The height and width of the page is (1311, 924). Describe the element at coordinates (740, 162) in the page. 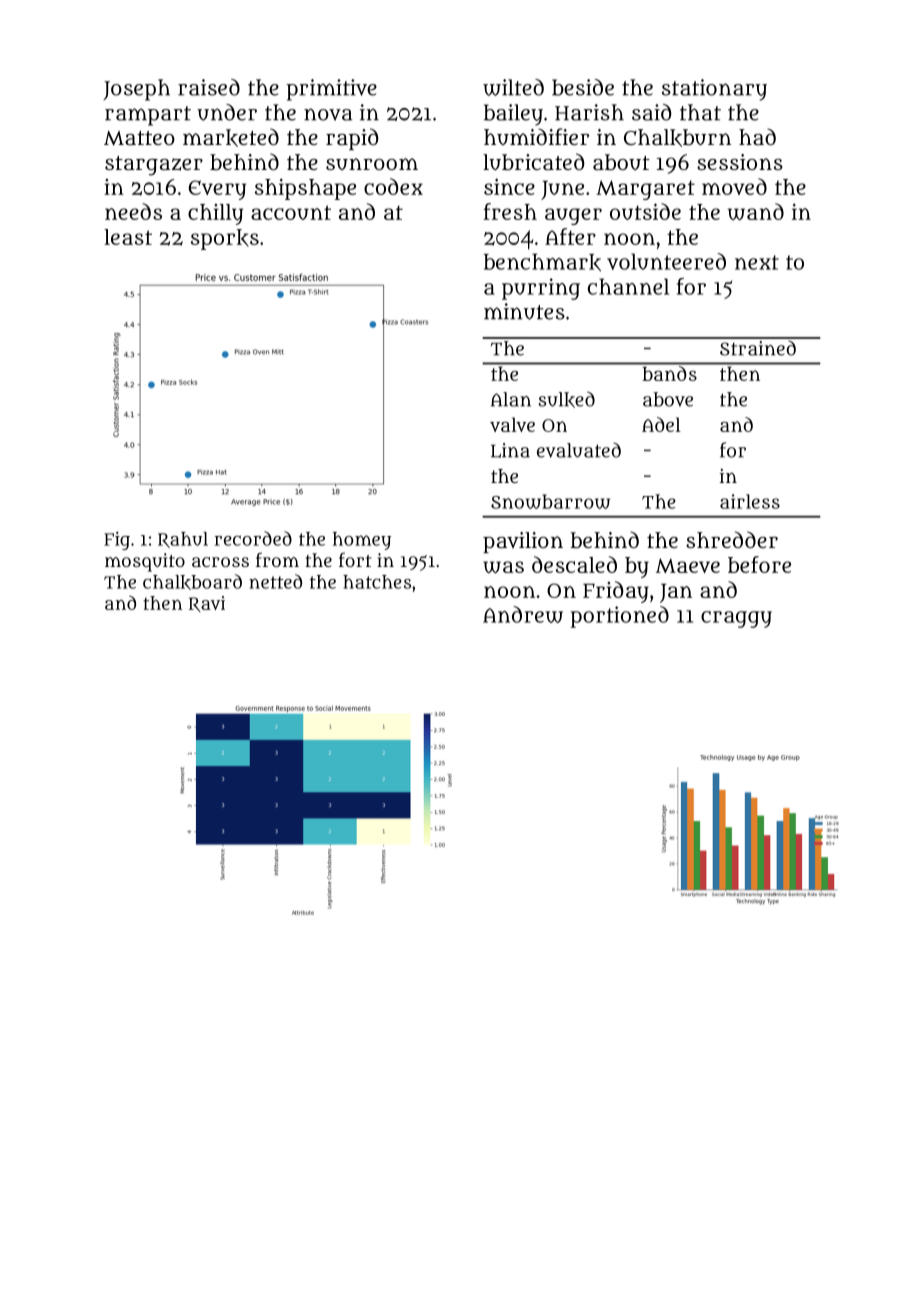

I see `sessions` at that location.
